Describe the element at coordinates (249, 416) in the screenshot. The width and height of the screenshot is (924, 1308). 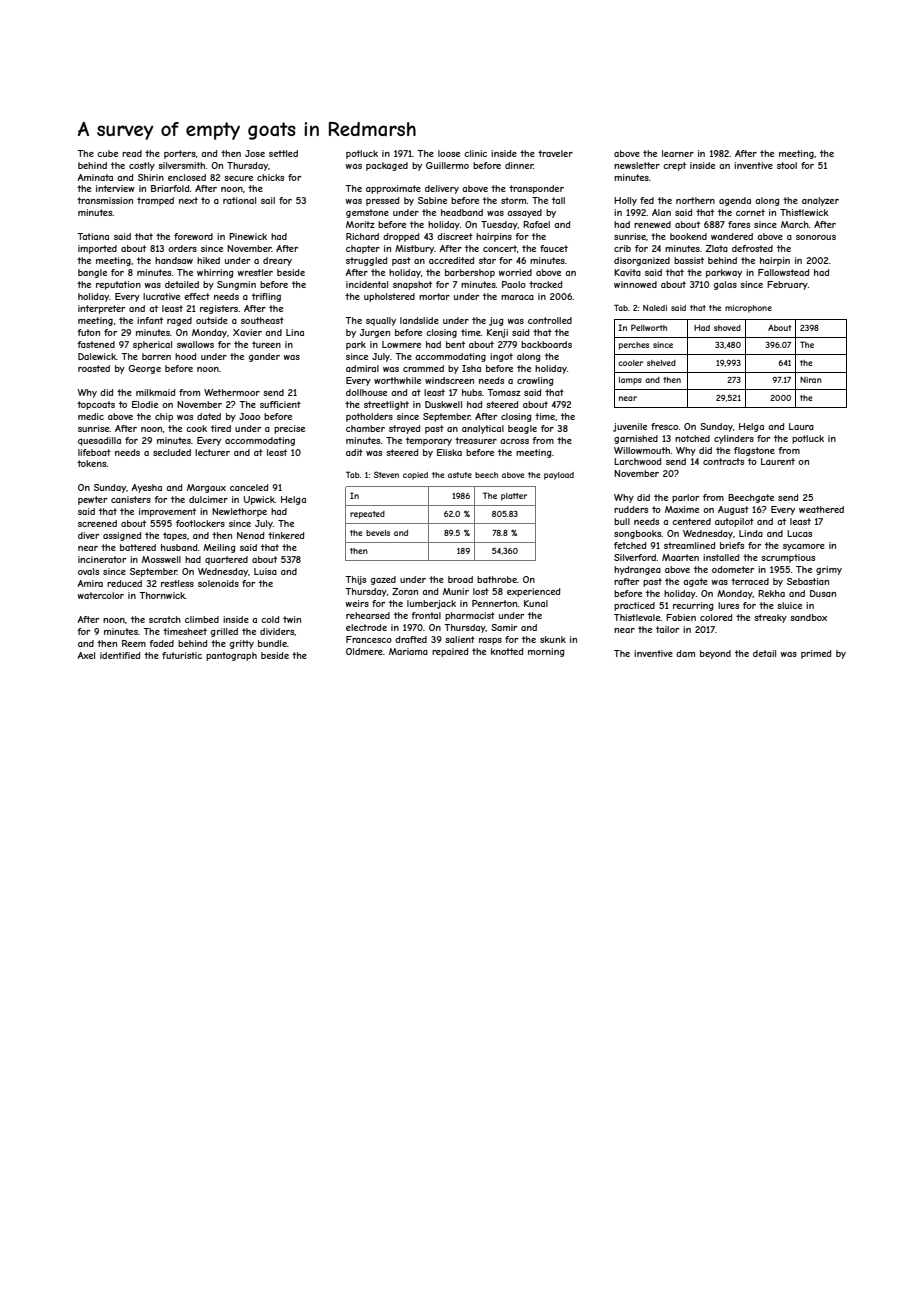
I see `Joao` at that location.
